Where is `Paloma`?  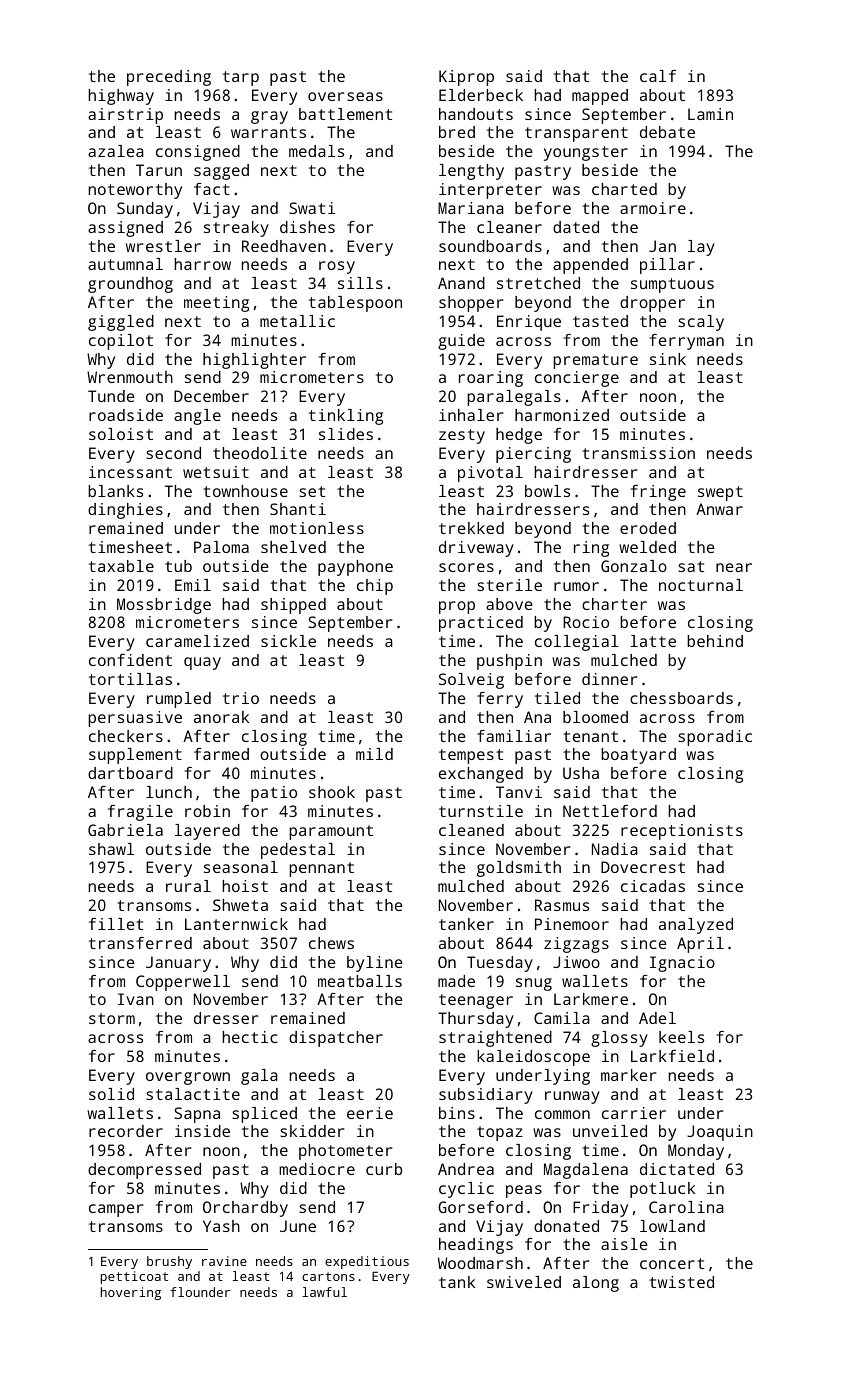 Paloma is located at coordinates (221, 547).
